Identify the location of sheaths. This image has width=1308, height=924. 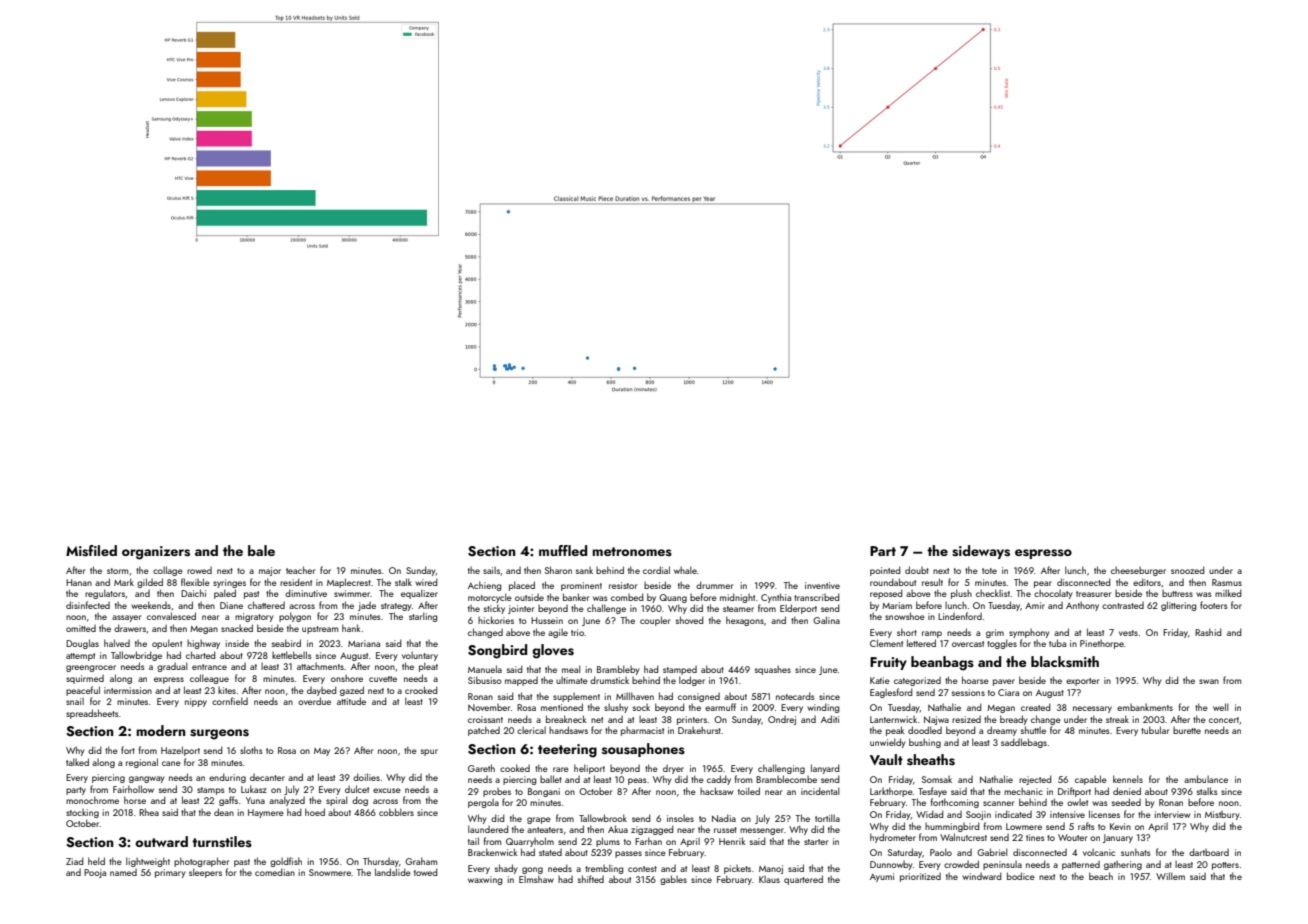
(931, 760).
